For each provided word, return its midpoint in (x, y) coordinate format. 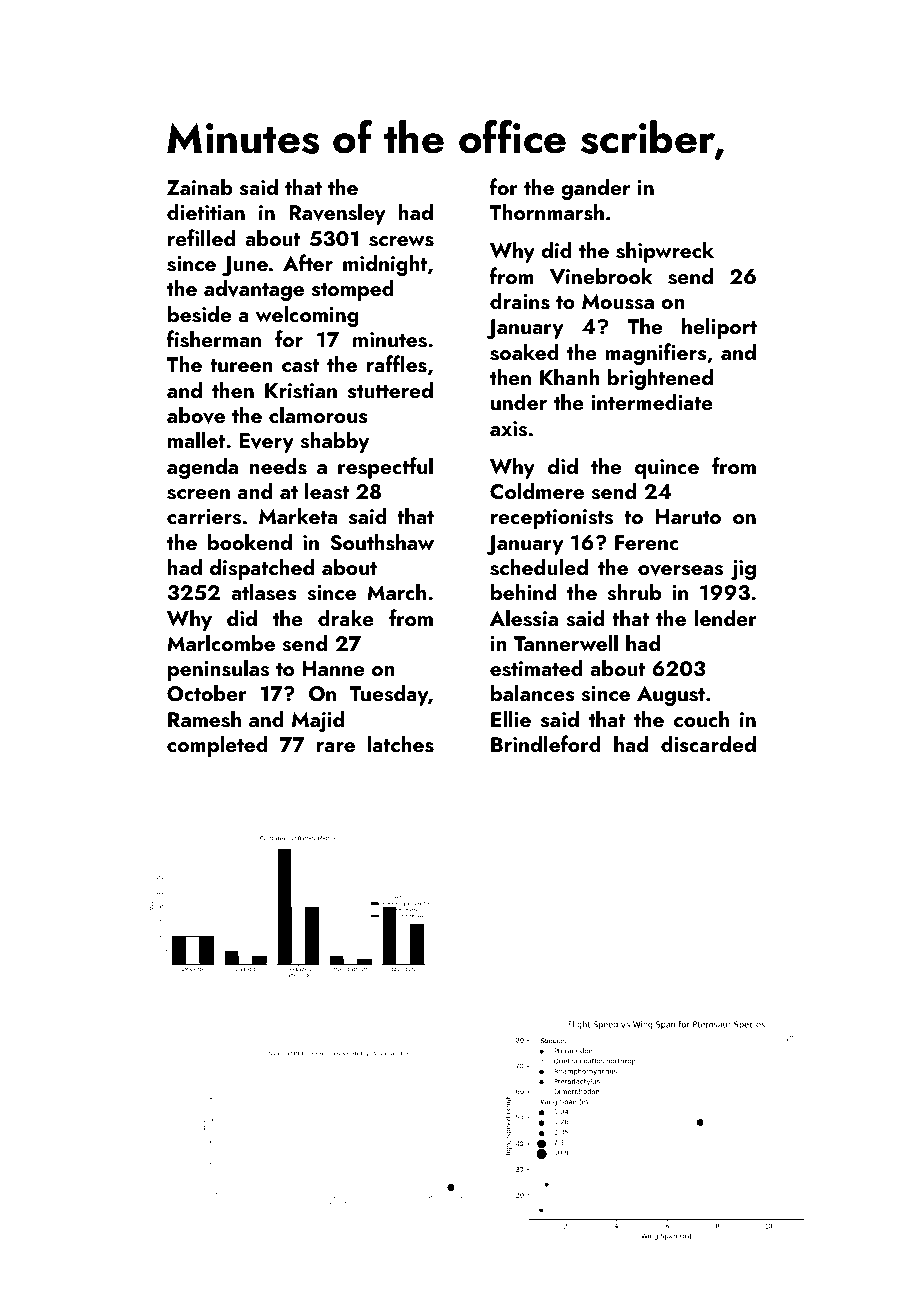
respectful (385, 468)
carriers (204, 517)
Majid (318, 721)
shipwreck (665, 252)
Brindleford (546, 743)
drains (520, 301)
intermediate (652, 401)
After (308, 262)
